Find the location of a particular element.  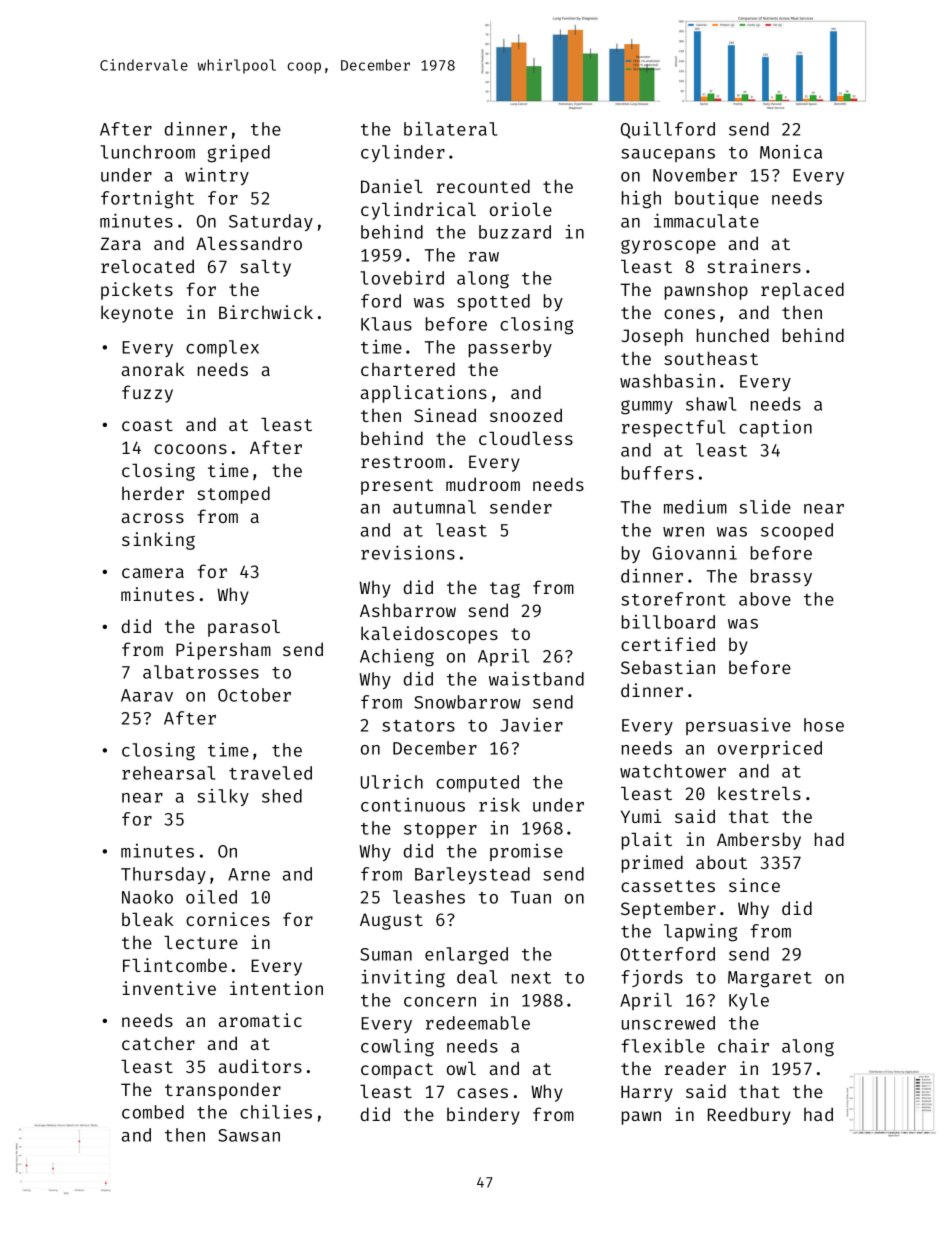

lunchroom is located at coordinates (147, 152).
